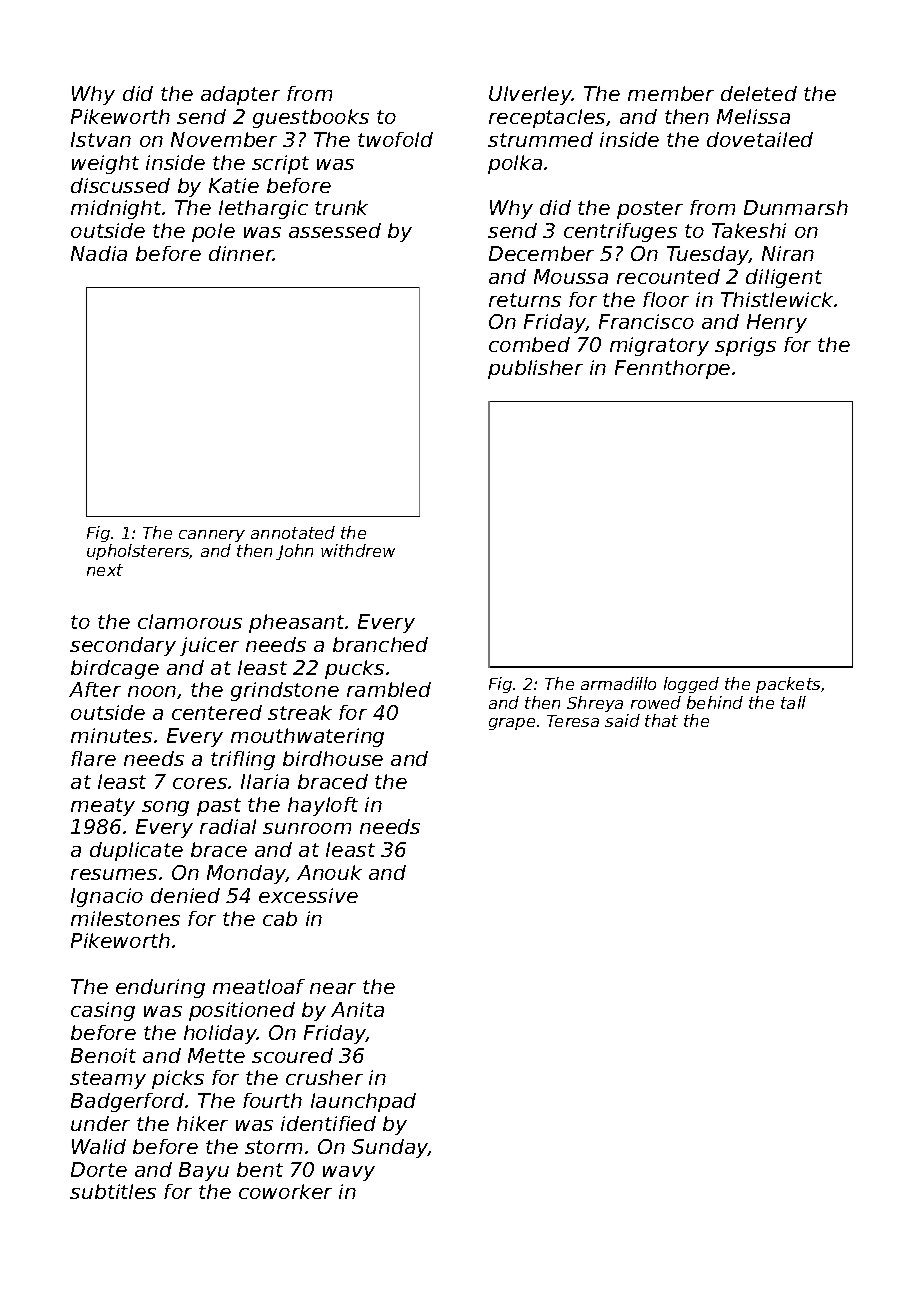 This image has width=924, height=1311. I want to click on sprigs, so click(745, 346).
